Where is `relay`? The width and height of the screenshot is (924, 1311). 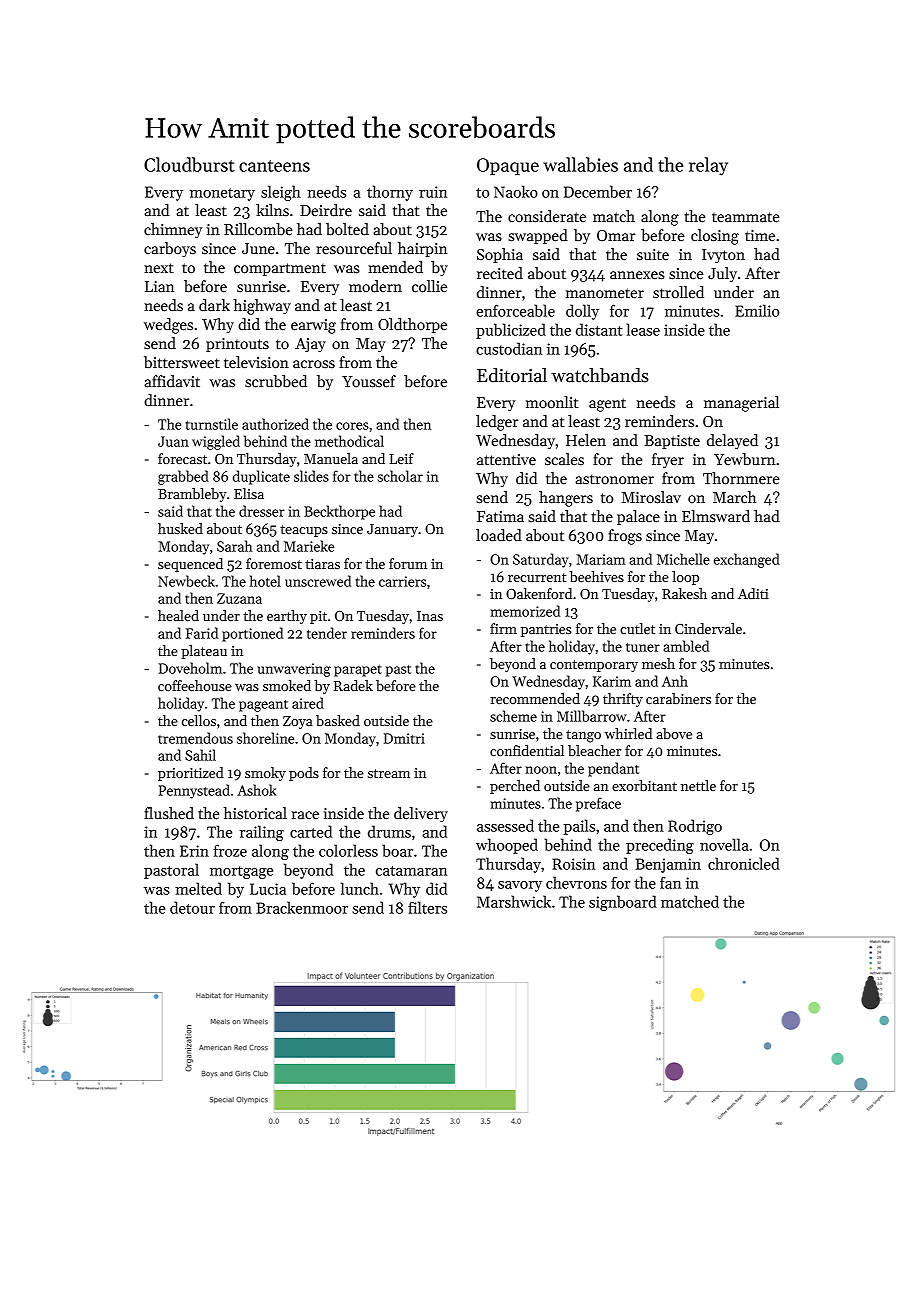 relay is located at coordinates (708, 166).
